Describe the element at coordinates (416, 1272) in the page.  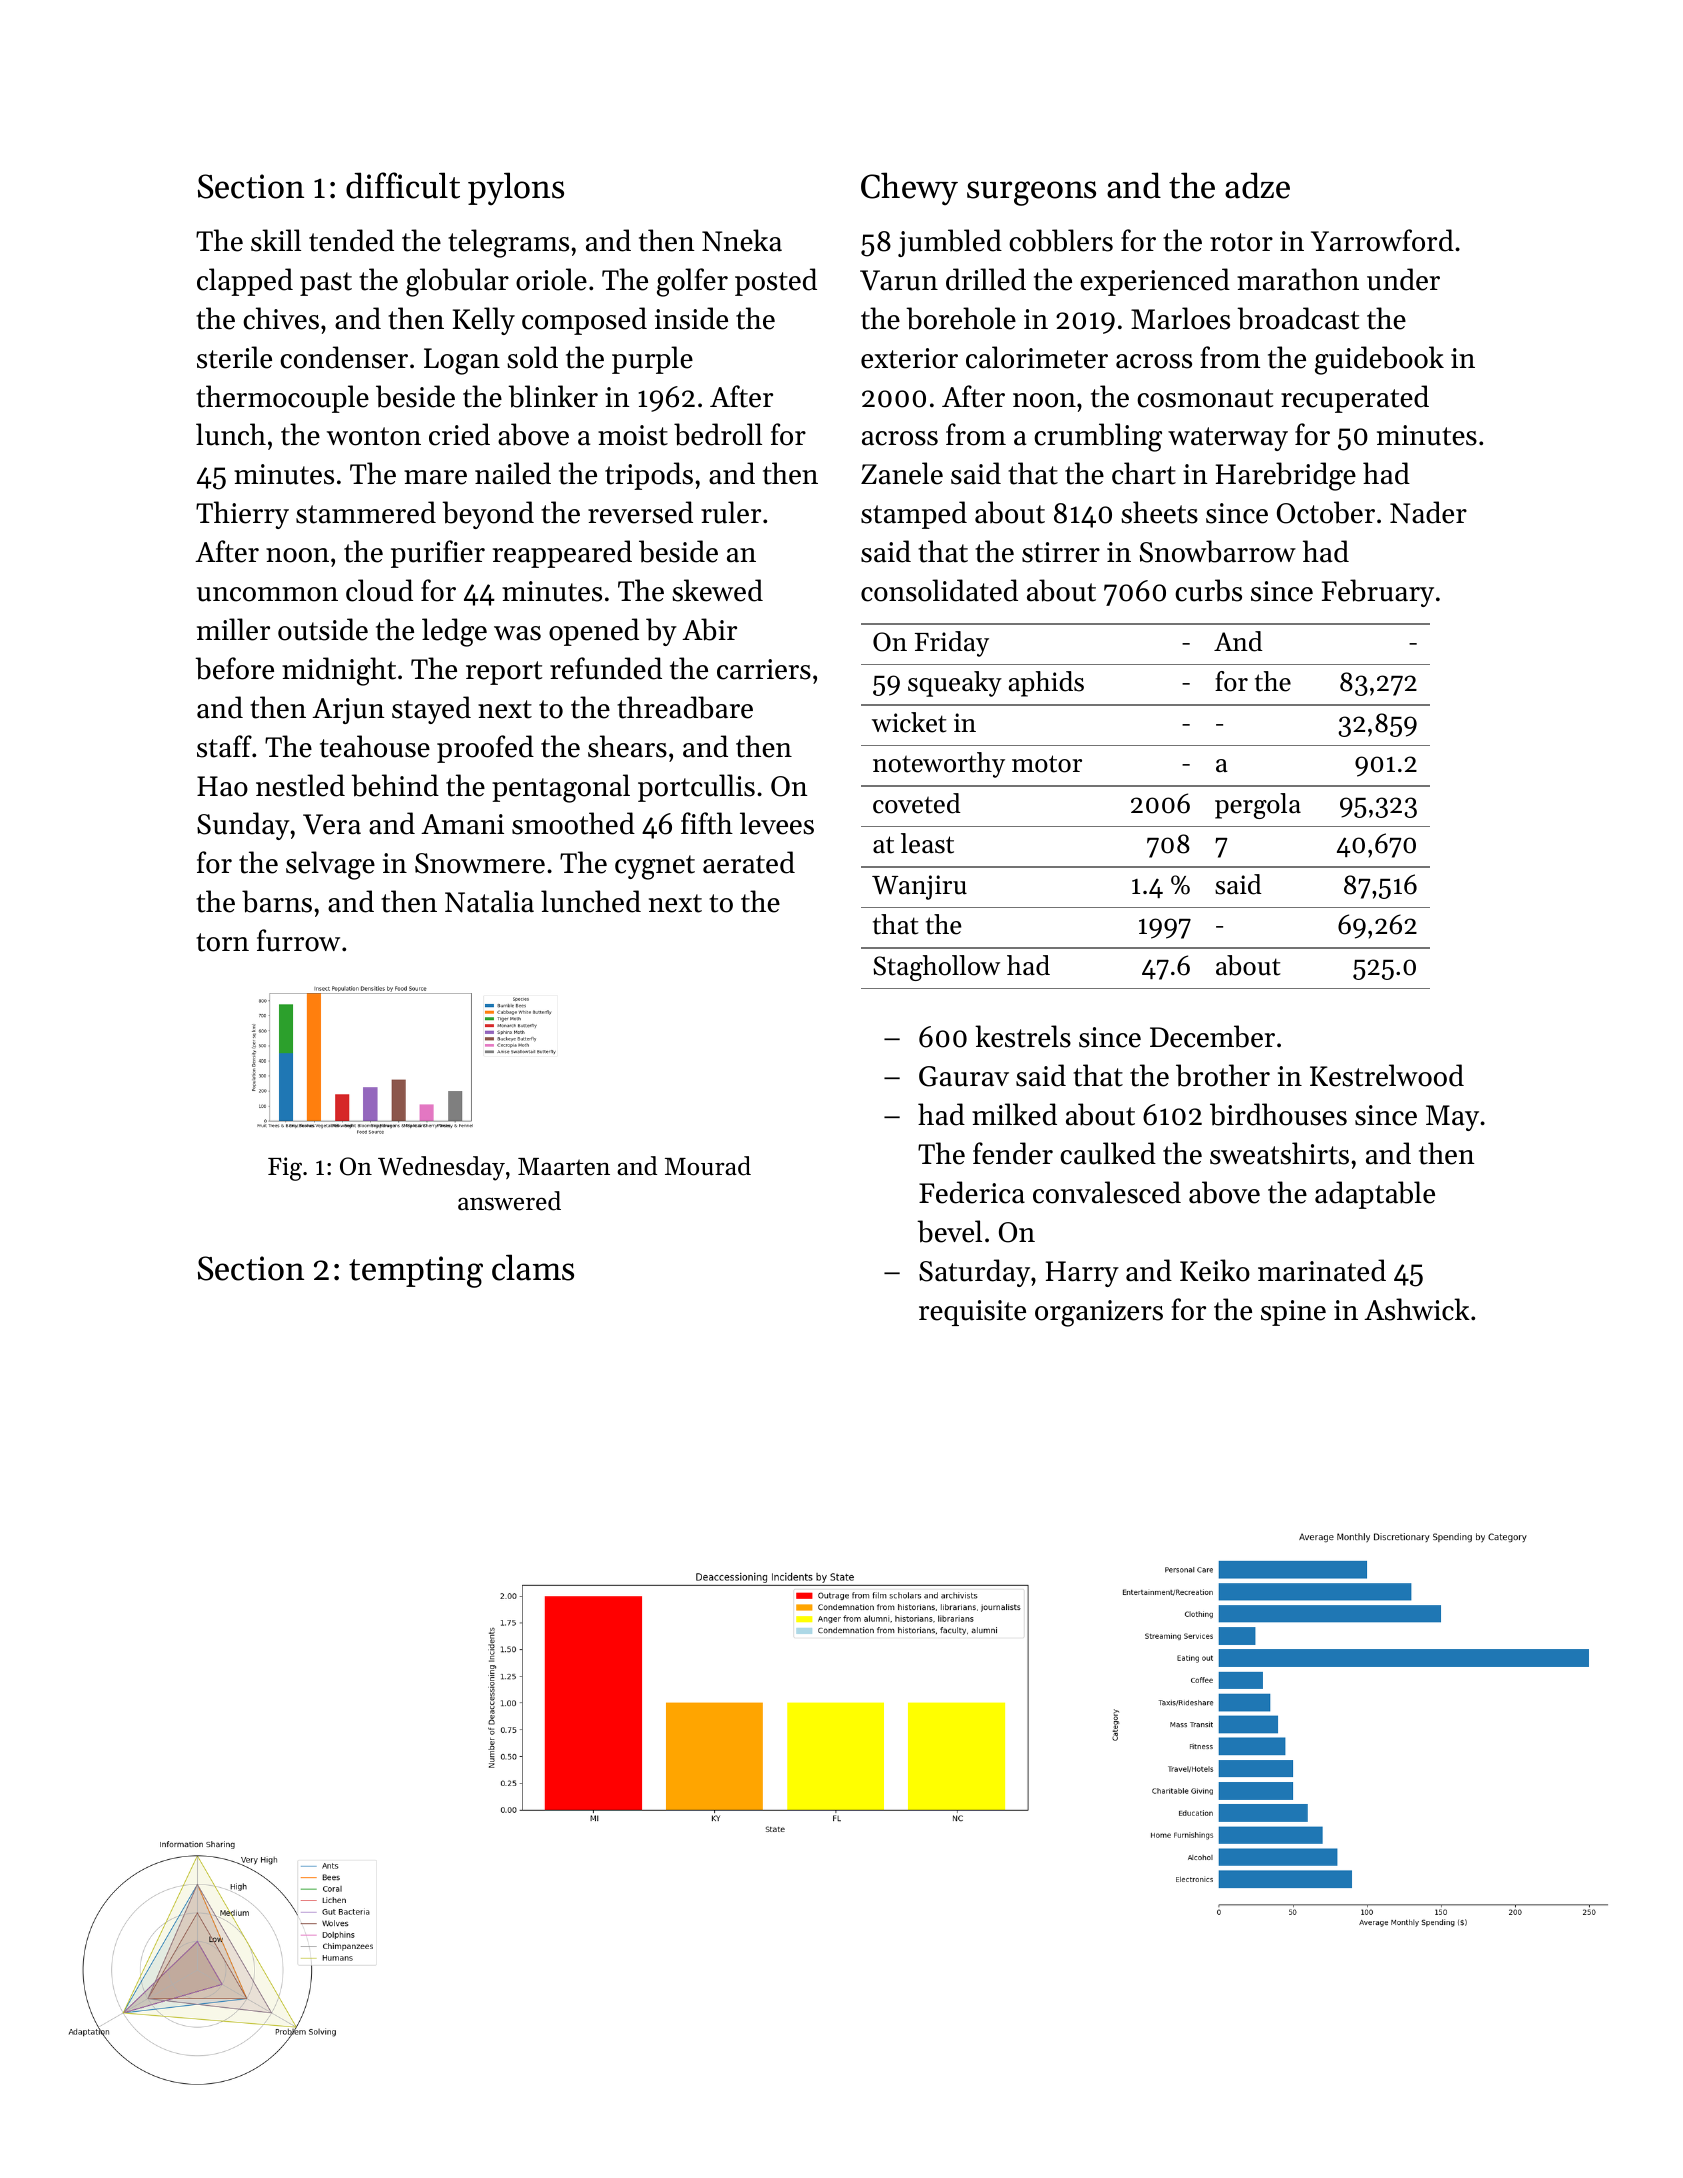
I see `tempting` at that location.
